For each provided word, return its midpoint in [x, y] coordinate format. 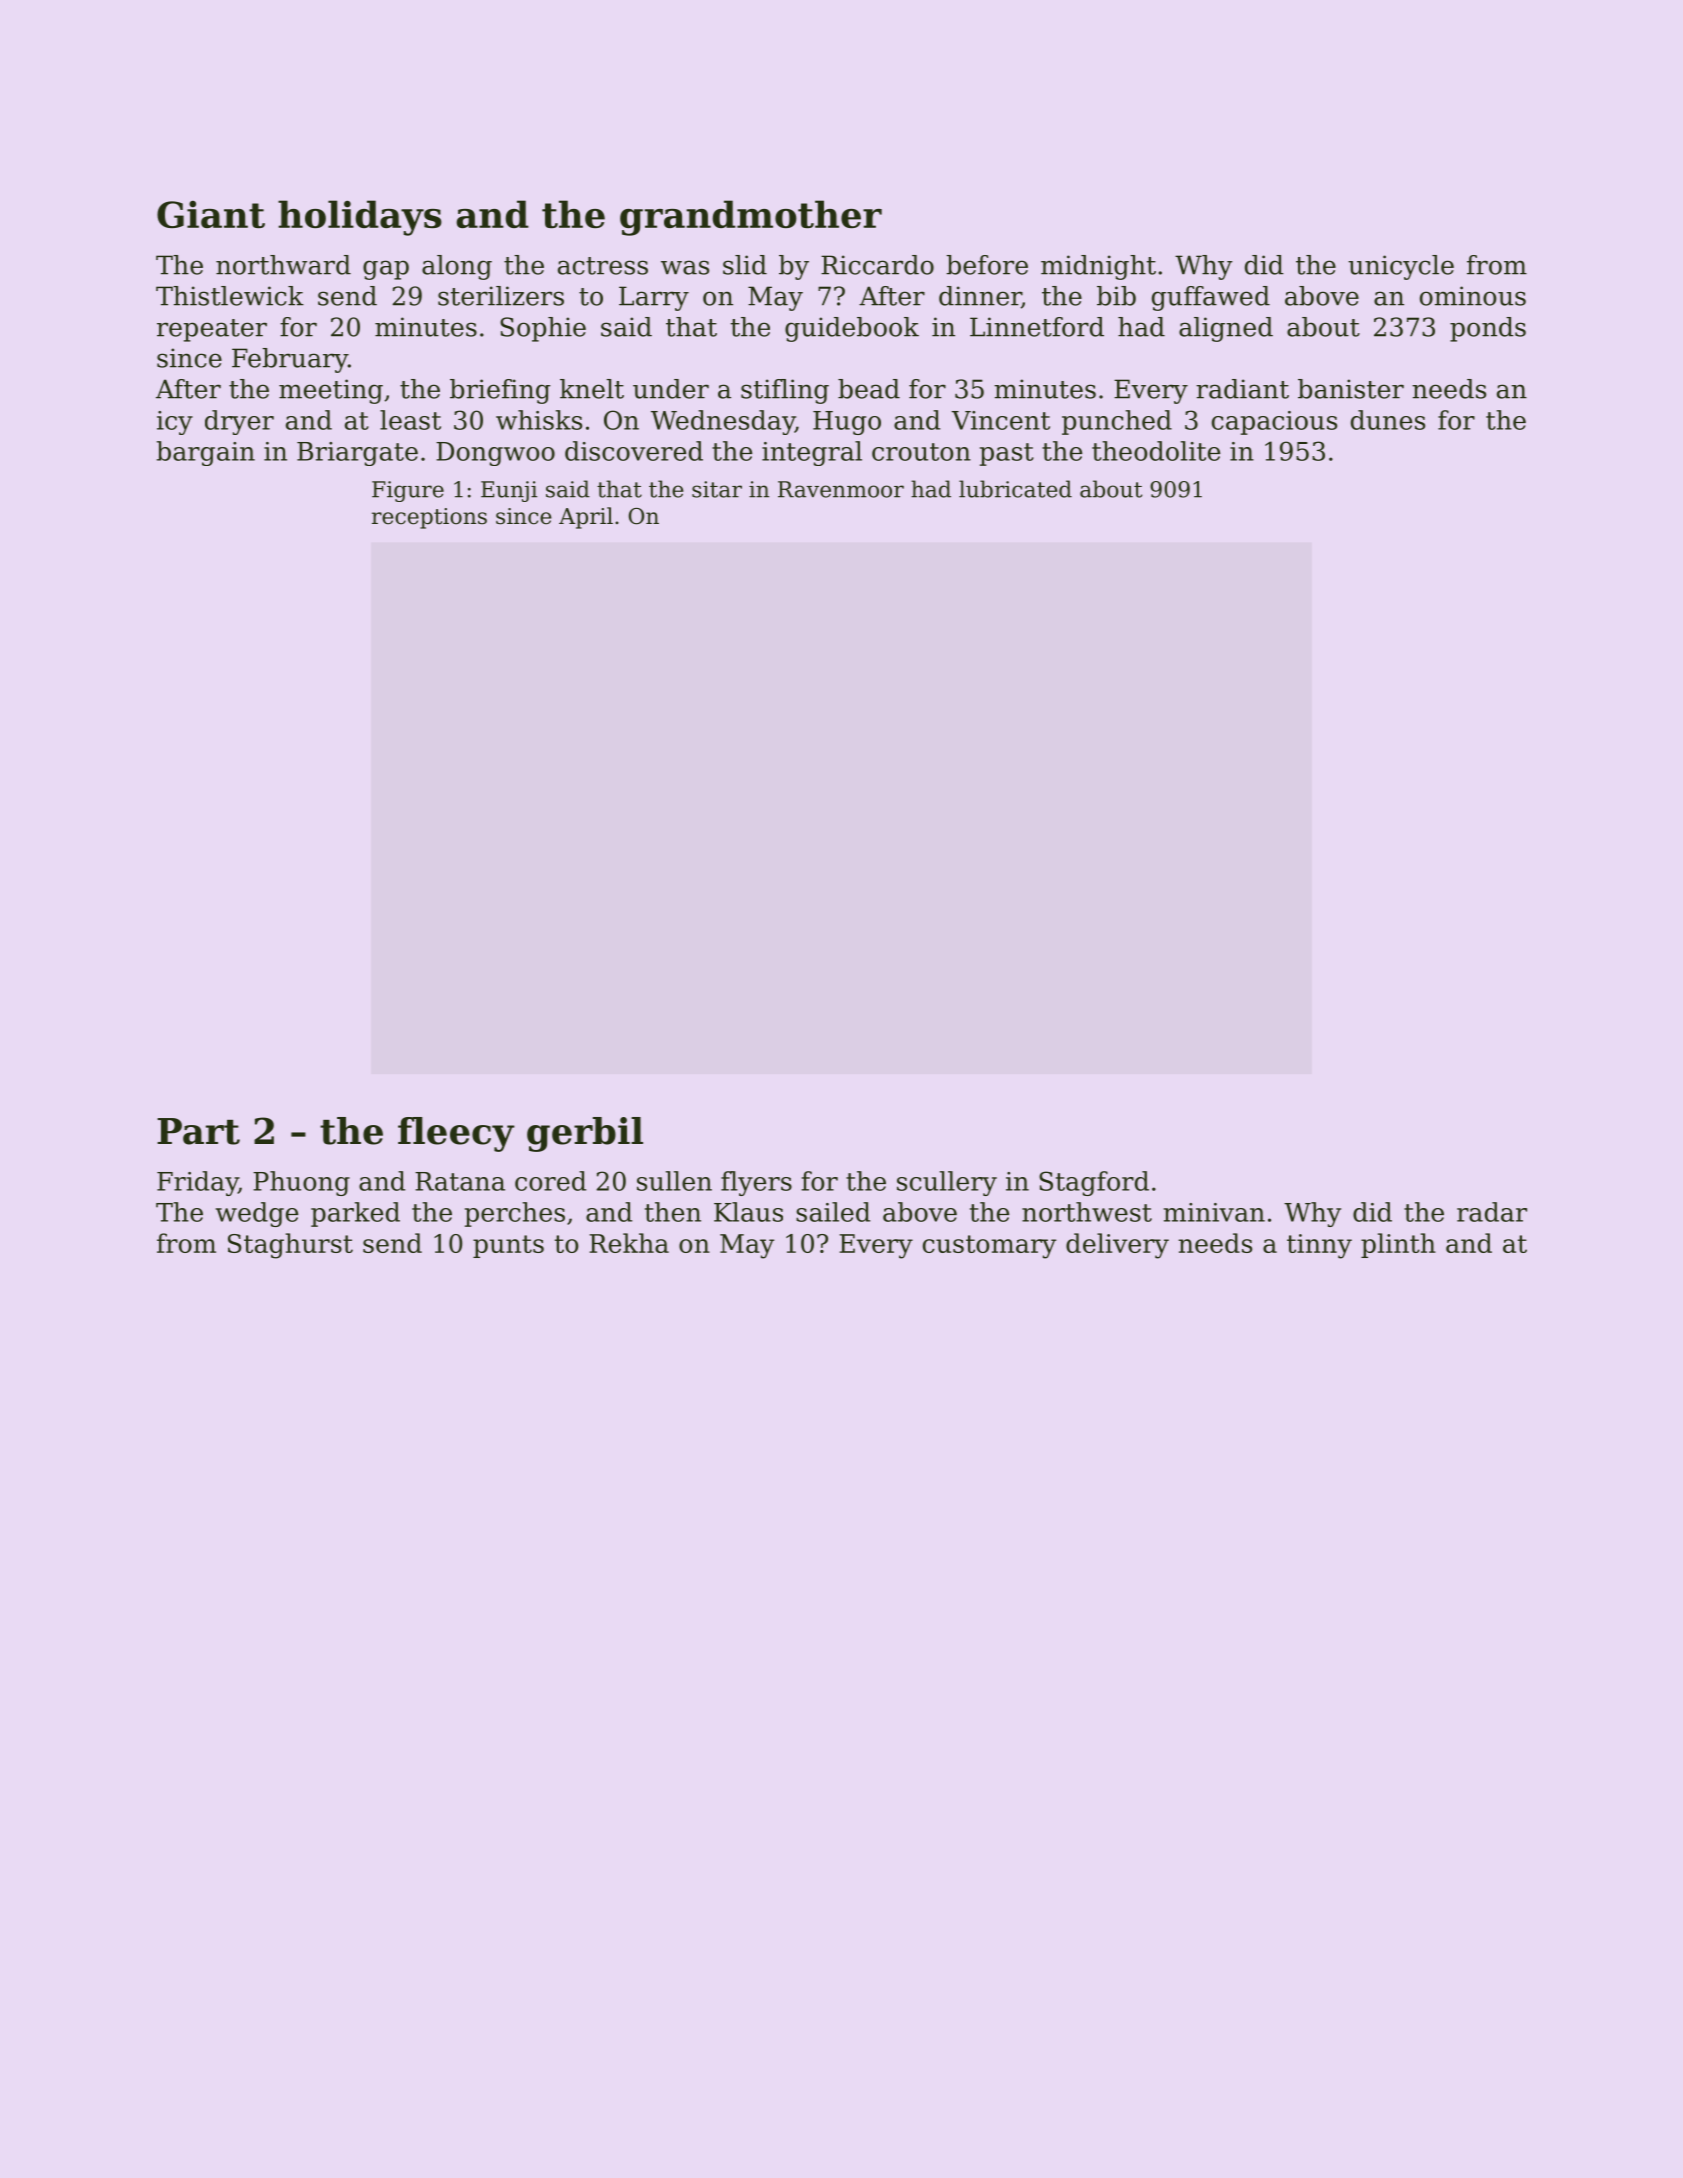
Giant [211, 214]
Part [198, 1131]
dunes [1388, 420]
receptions [429, 518]
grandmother [751, 218]
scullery [947, 1183]
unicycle [1401, 267]
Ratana [460, 1181]
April [586, 518]
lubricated [1015, 489]
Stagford [1094, 1183]
